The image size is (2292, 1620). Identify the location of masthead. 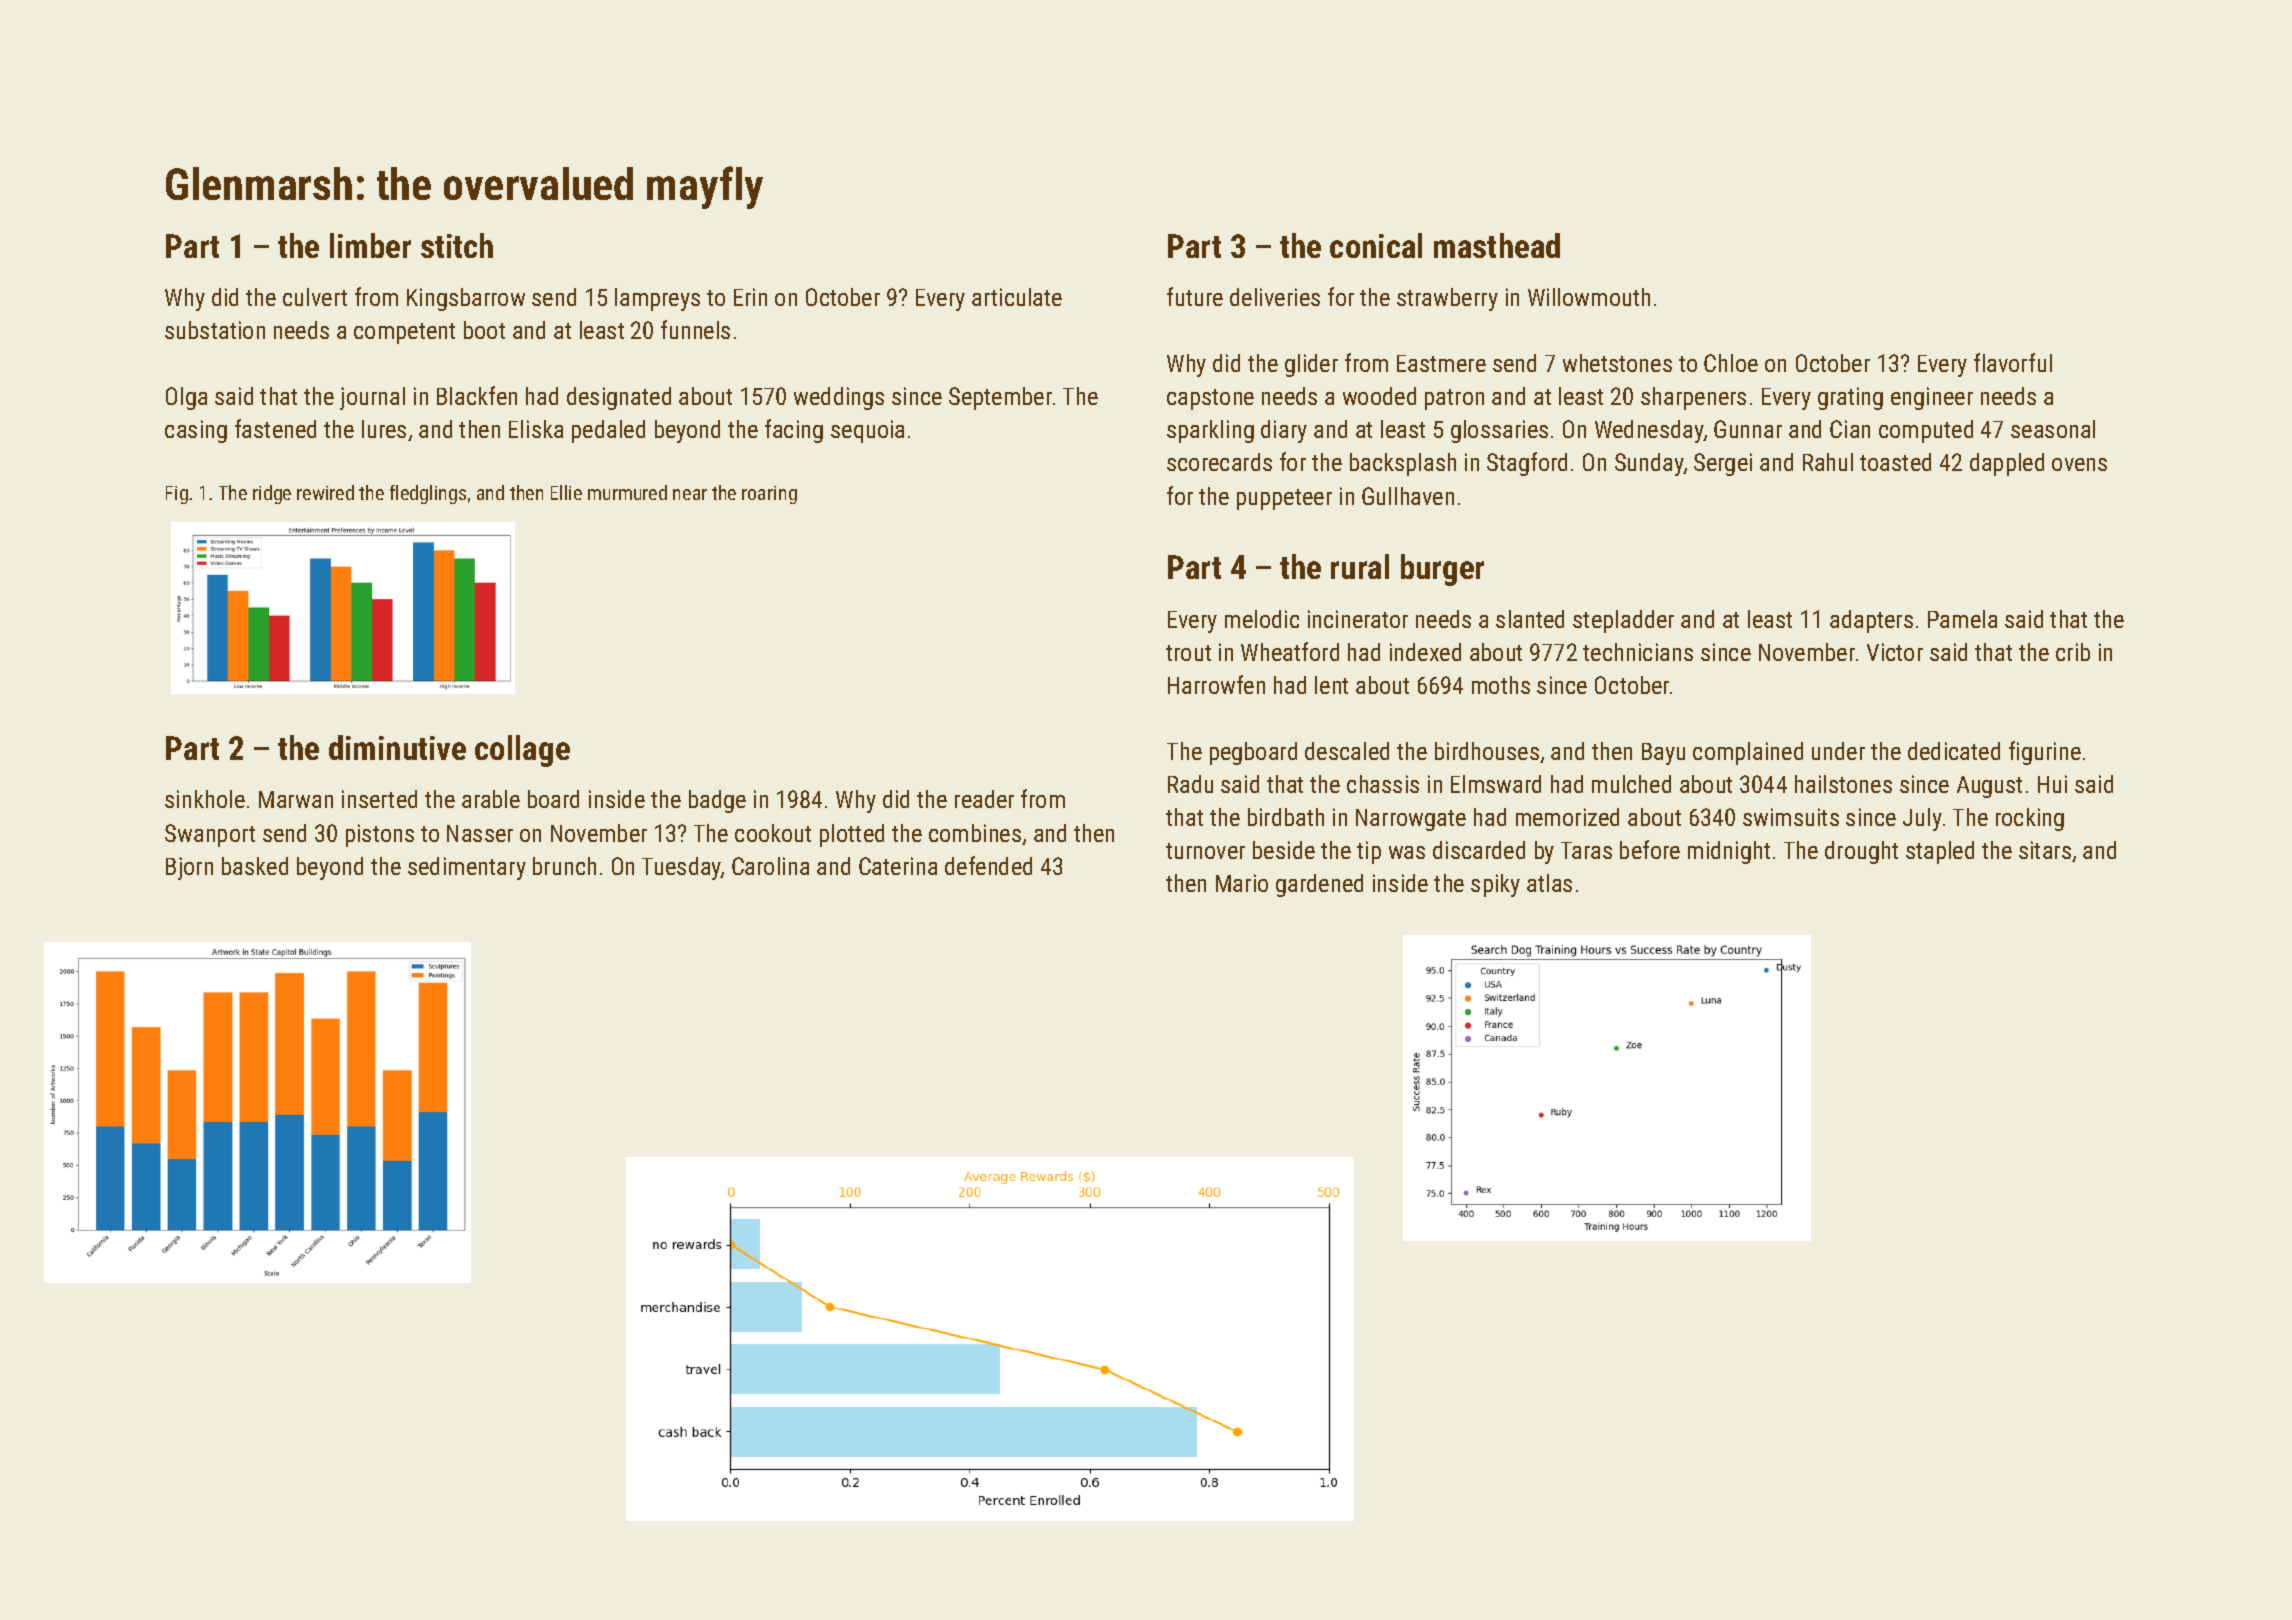
(1497, 245).
